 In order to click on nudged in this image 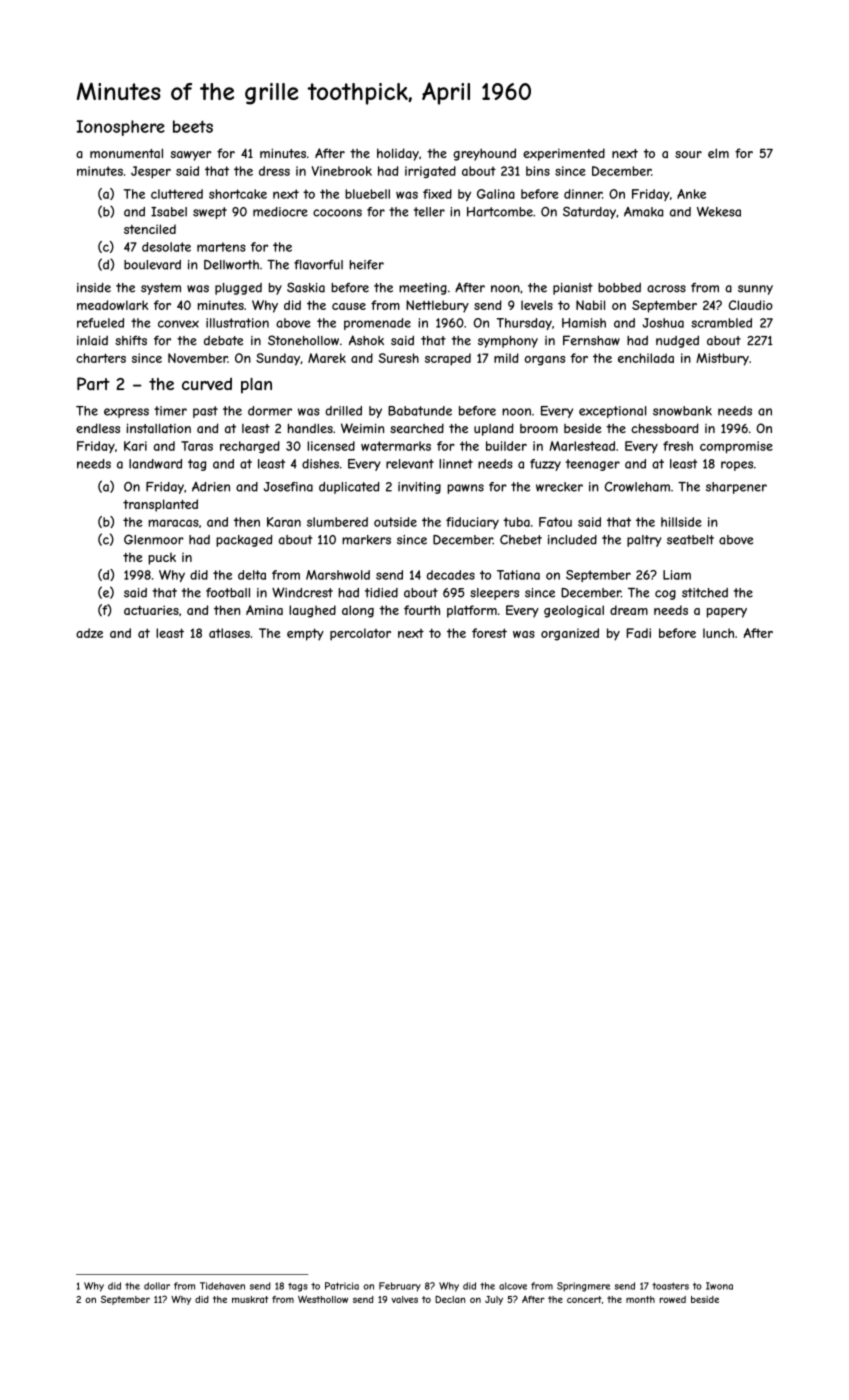, I will do `click(677, 341)`.
